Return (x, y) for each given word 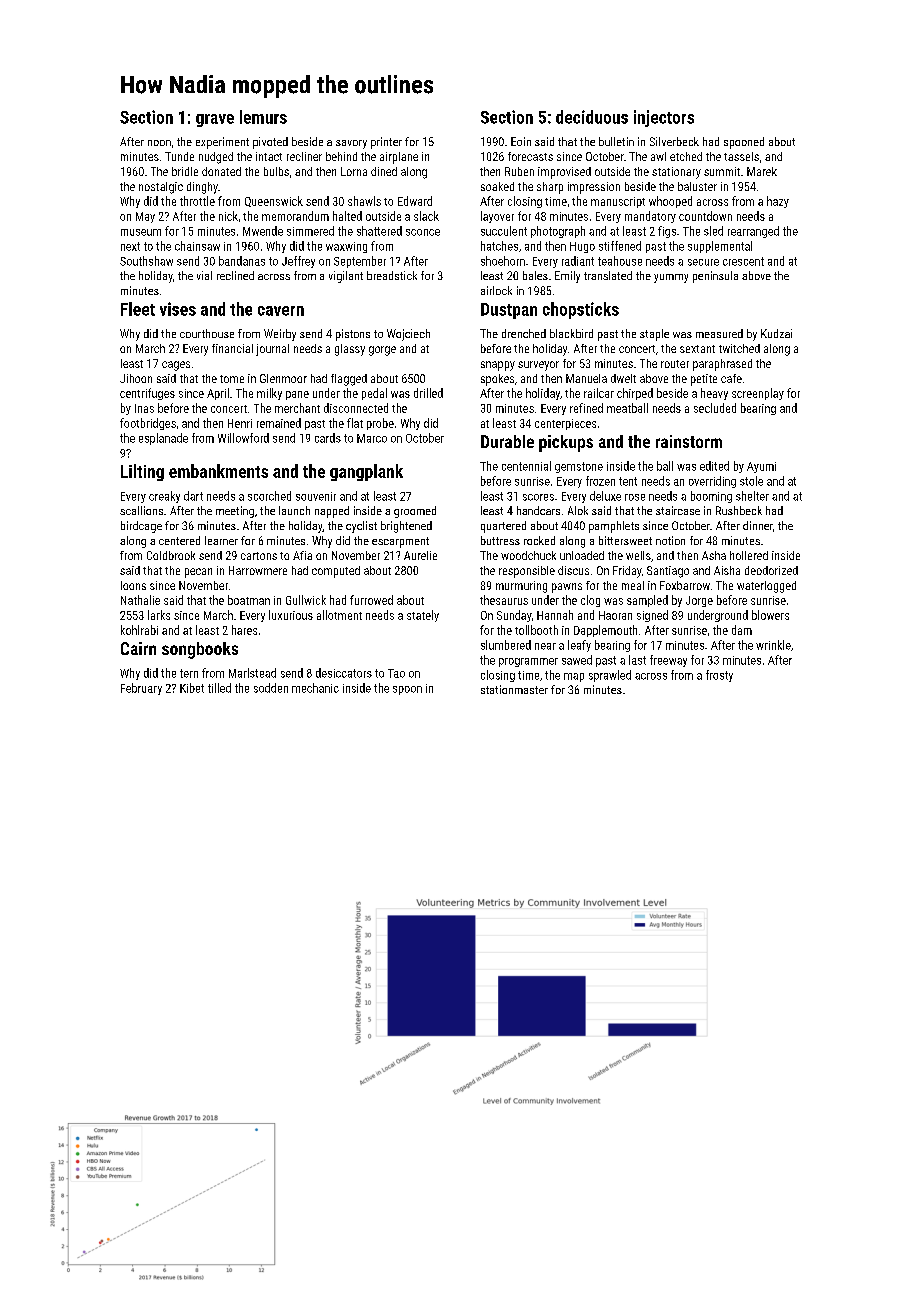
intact (269, 156)
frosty (719, 676)
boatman (249, 600)
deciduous (592, 117)
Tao (396, 673)
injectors (664, 118)
